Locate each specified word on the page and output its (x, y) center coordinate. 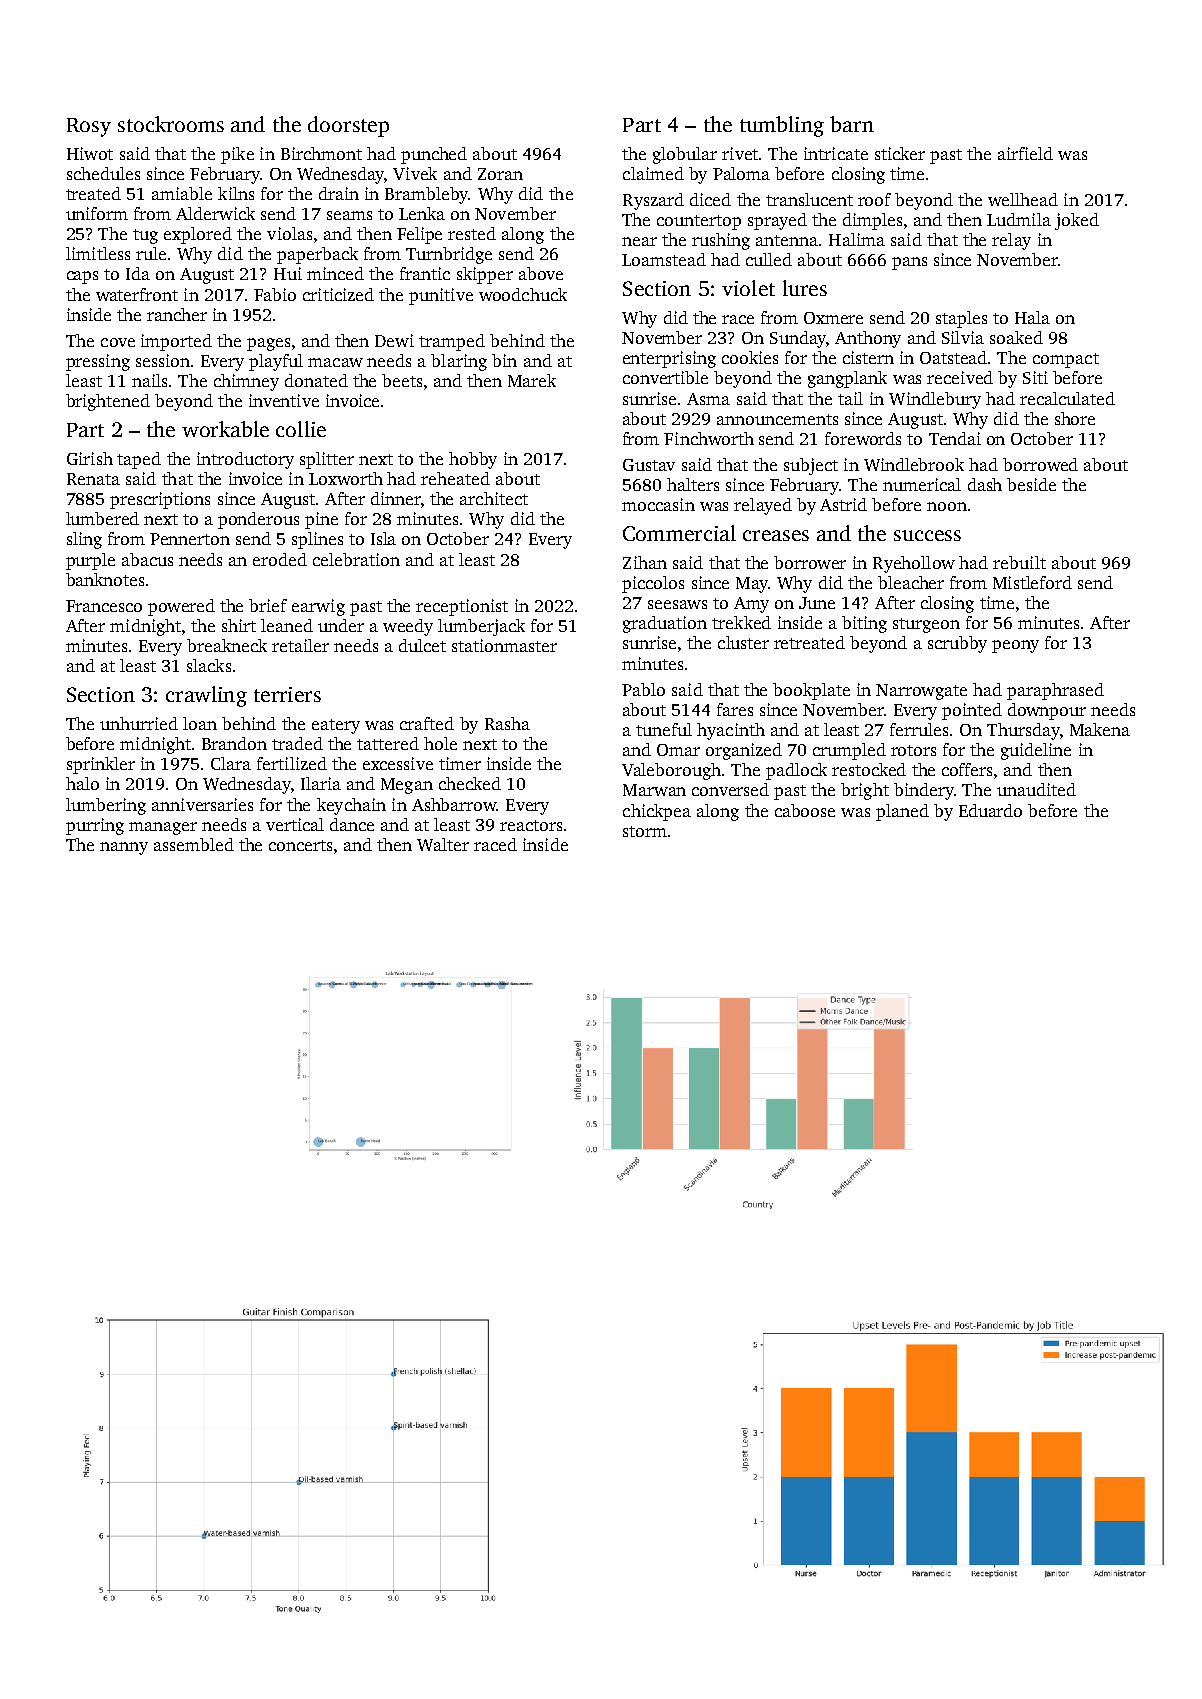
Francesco (104, 606)
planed (902, 812)
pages (268, 344)
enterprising (669, 359)
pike (237, 155)
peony (1015, 646)
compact (1066, 360)
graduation (665, 624)
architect (494, 498)
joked (1077, 221)
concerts (300, 845)
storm (645, 831)
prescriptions (160, 500)
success (927, 535)
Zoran (500, 174)
